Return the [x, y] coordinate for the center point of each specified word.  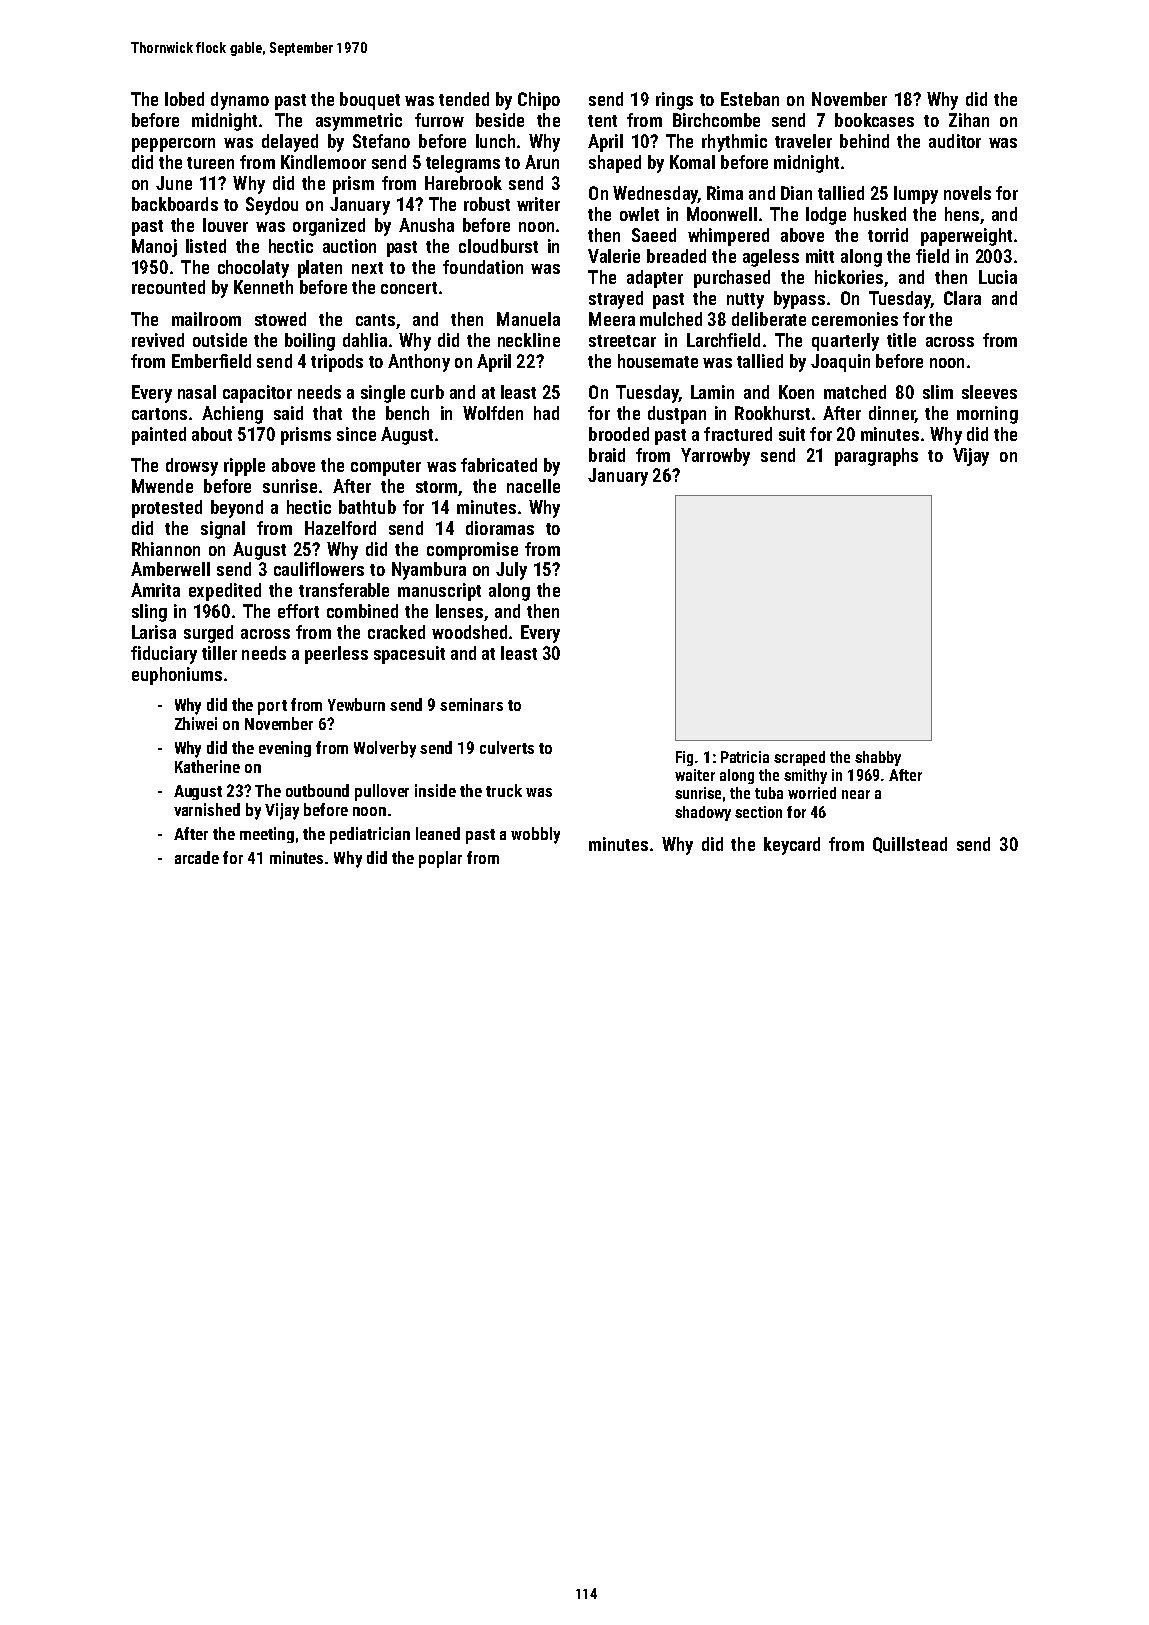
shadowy [703, 813]
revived [158, 340]
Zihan [969, 120]
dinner [892, 413]
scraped [799, 758]
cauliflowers [319, 569]
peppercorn [173, 145]
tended [464, 99]
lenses [459, 611]
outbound [317, 790]
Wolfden [493, 413]
